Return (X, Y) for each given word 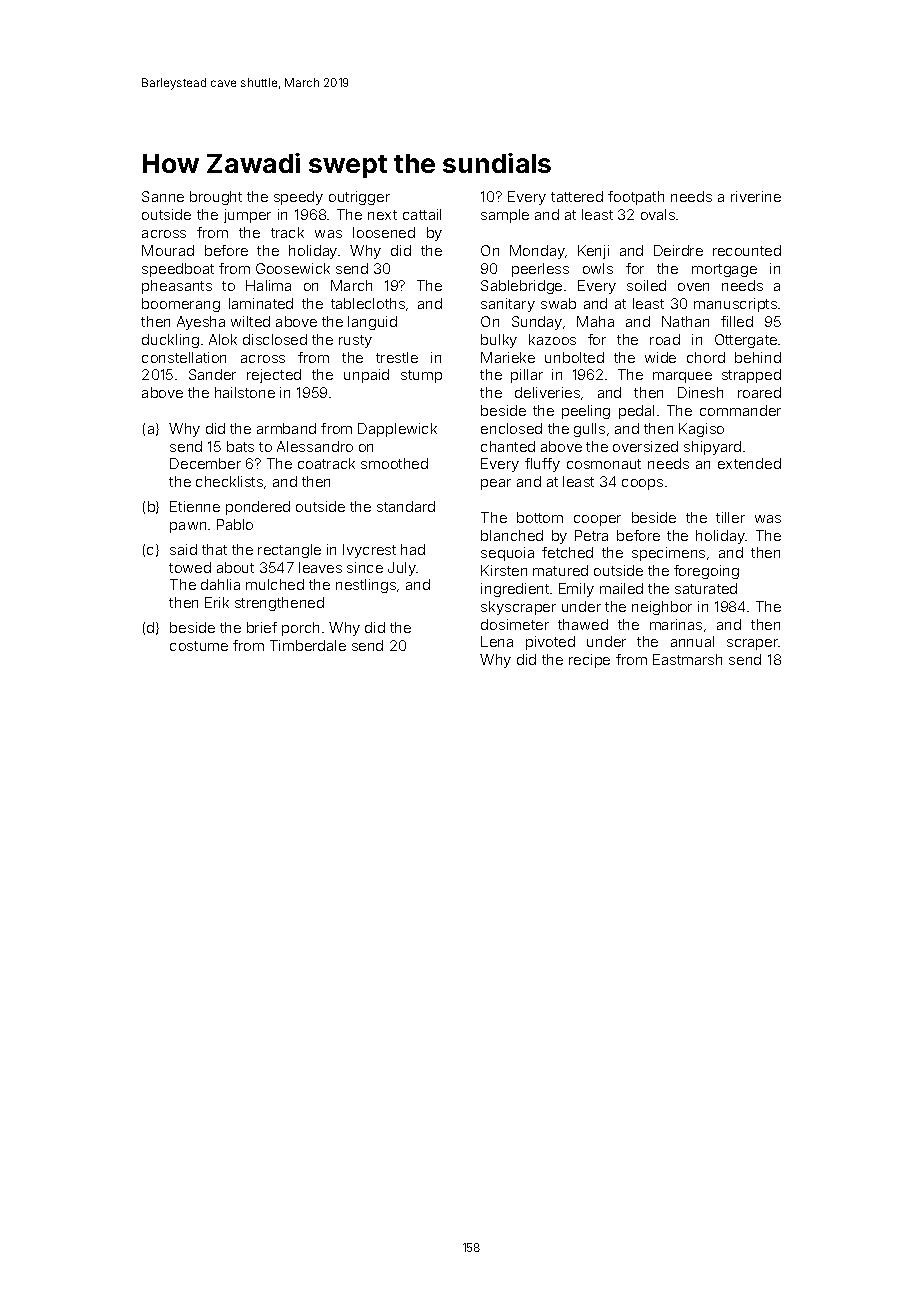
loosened (384, 232)
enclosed (511, 428)
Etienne (195, 506)
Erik (217, 602)
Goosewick (293, 268)
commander (740, 410)
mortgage (724, 270)
